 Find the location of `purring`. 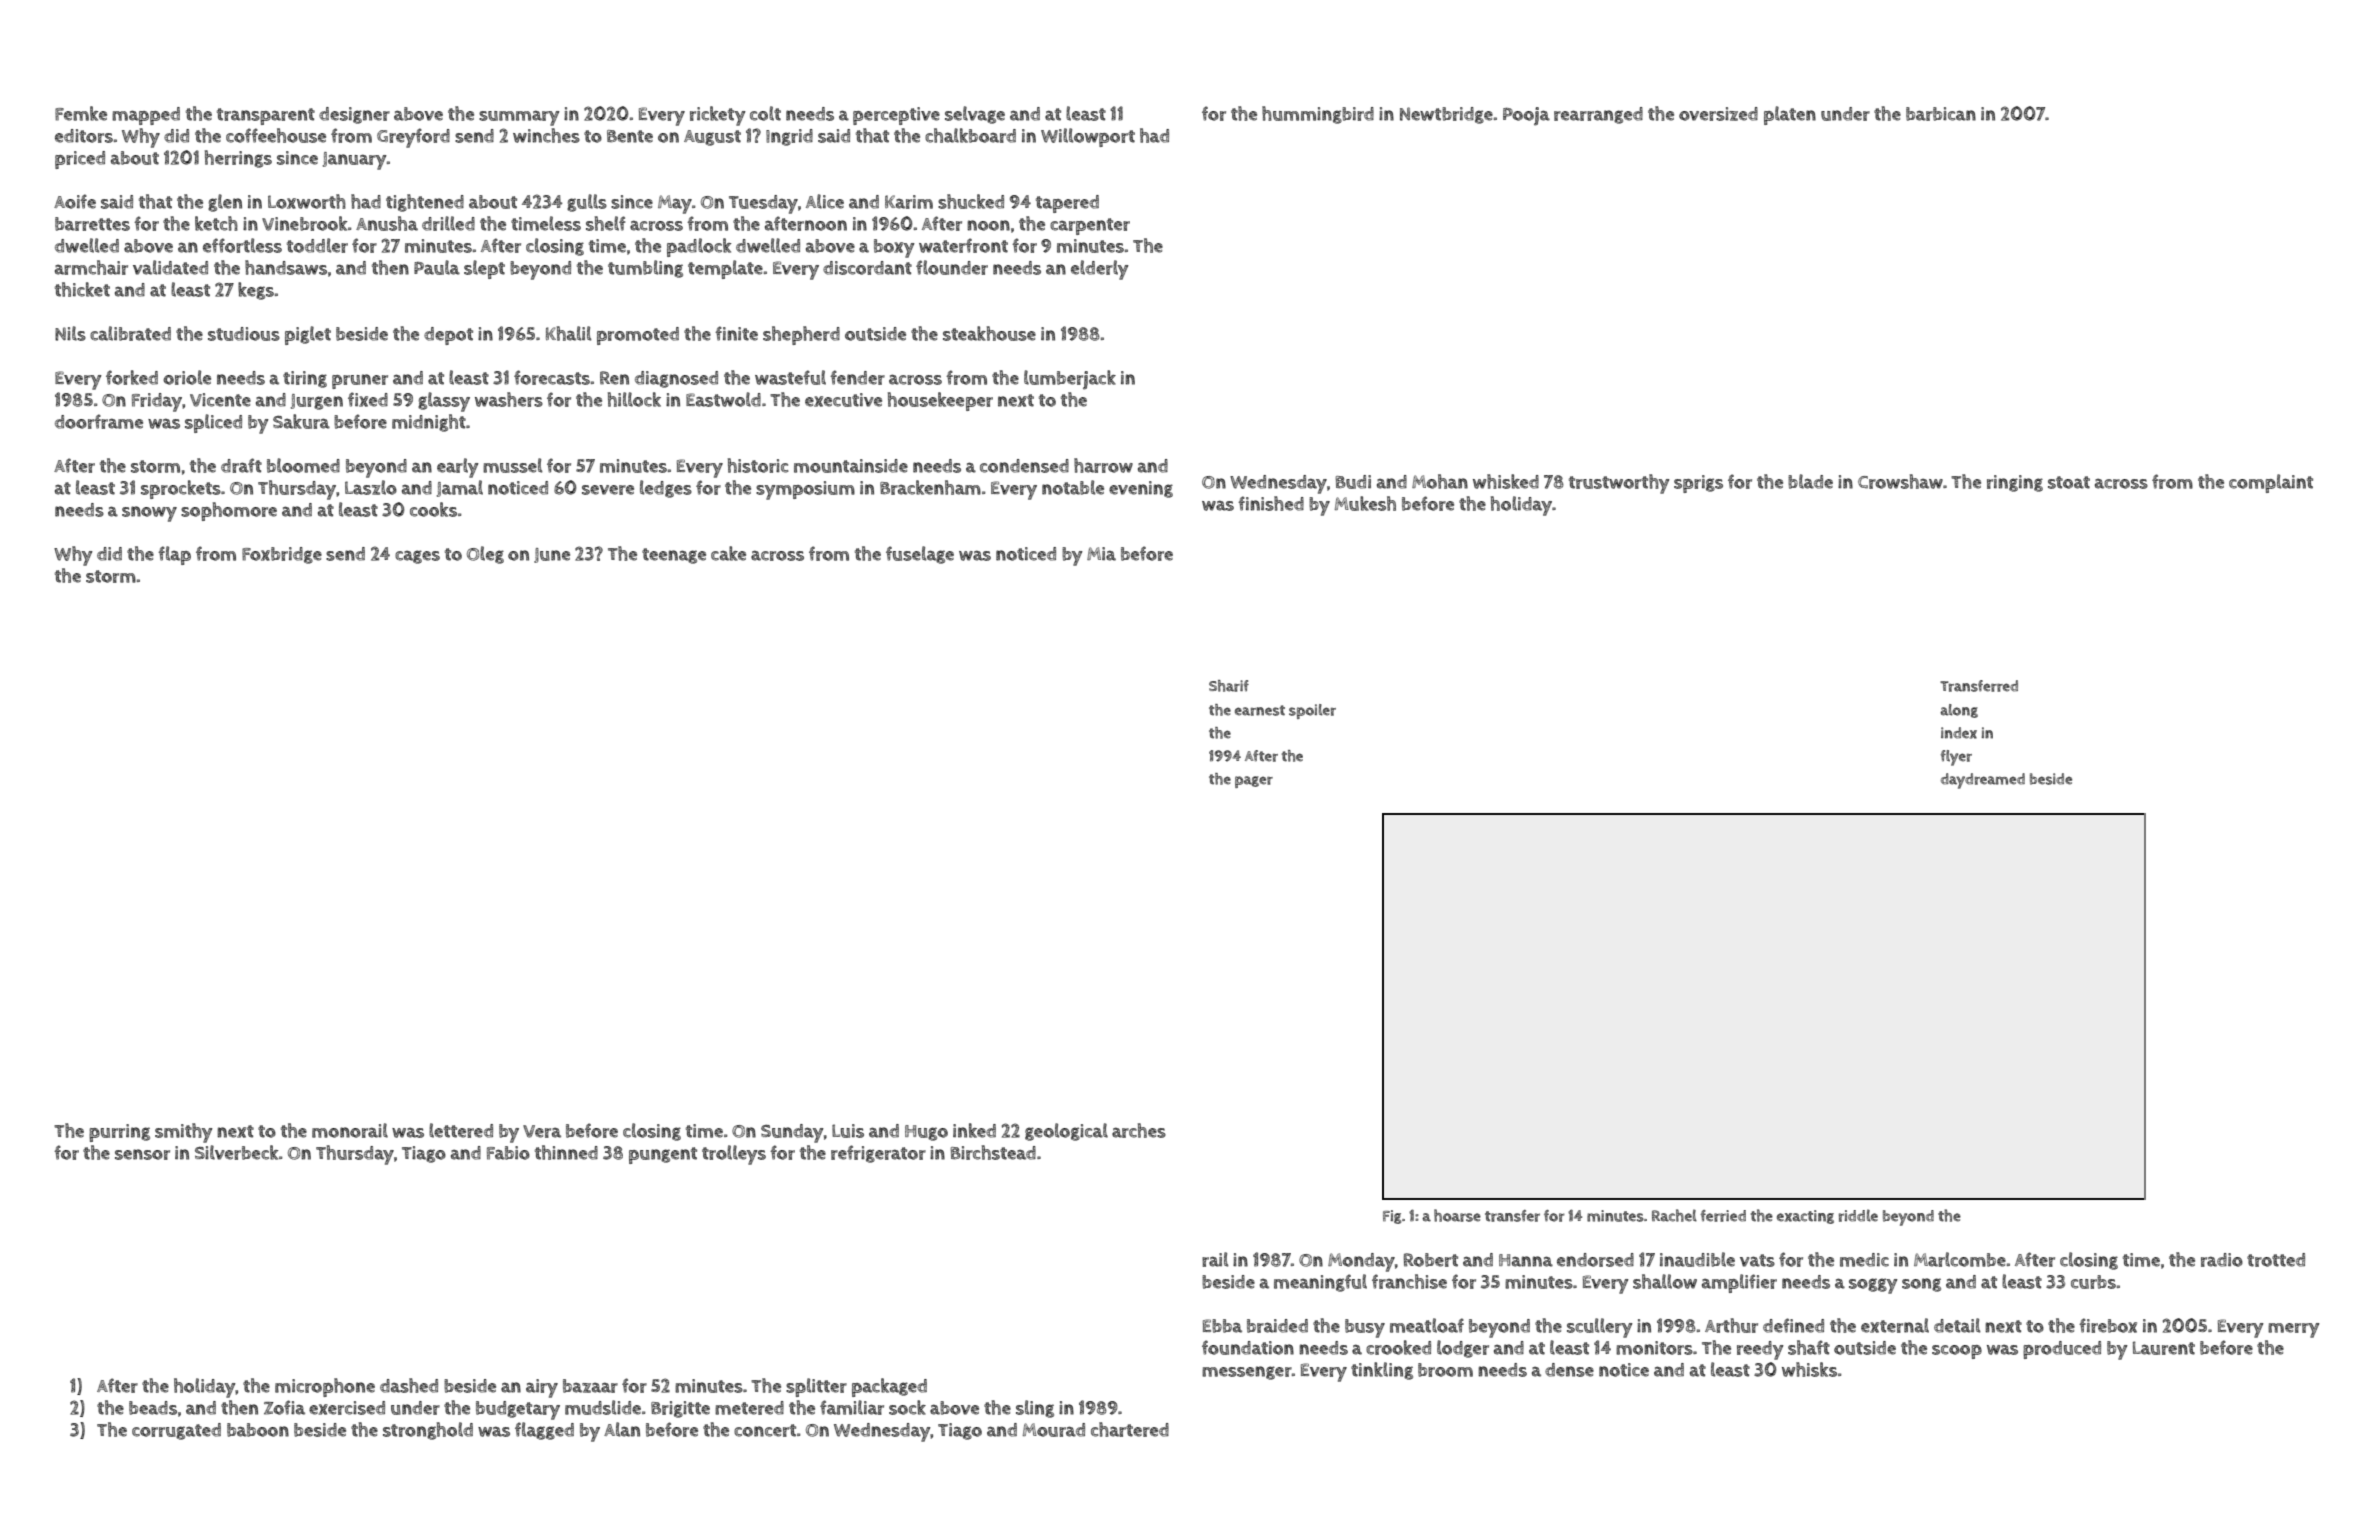

purring is located at coordinates (119, 1133).
